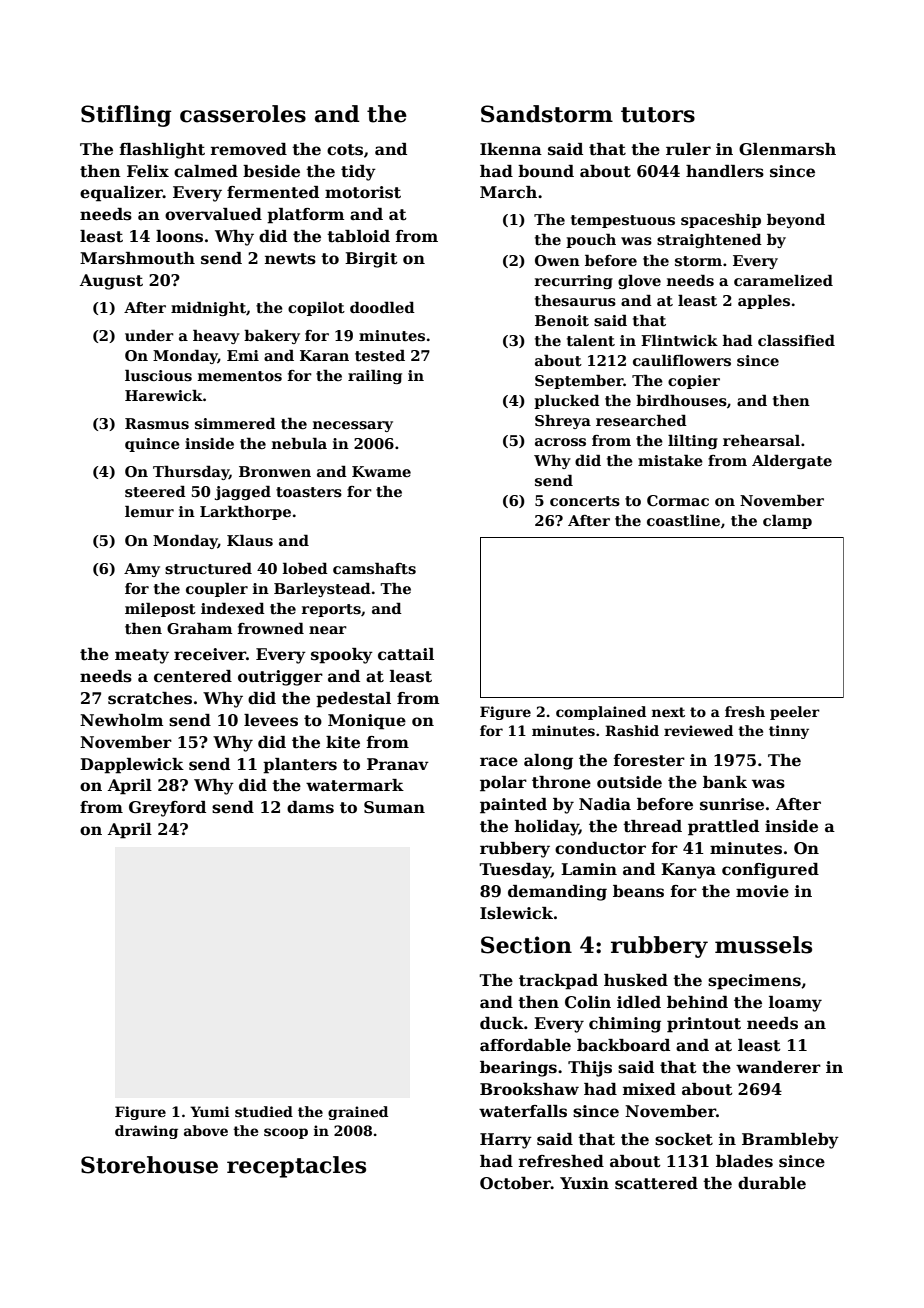  I want to click on across, so click(560, 442).
